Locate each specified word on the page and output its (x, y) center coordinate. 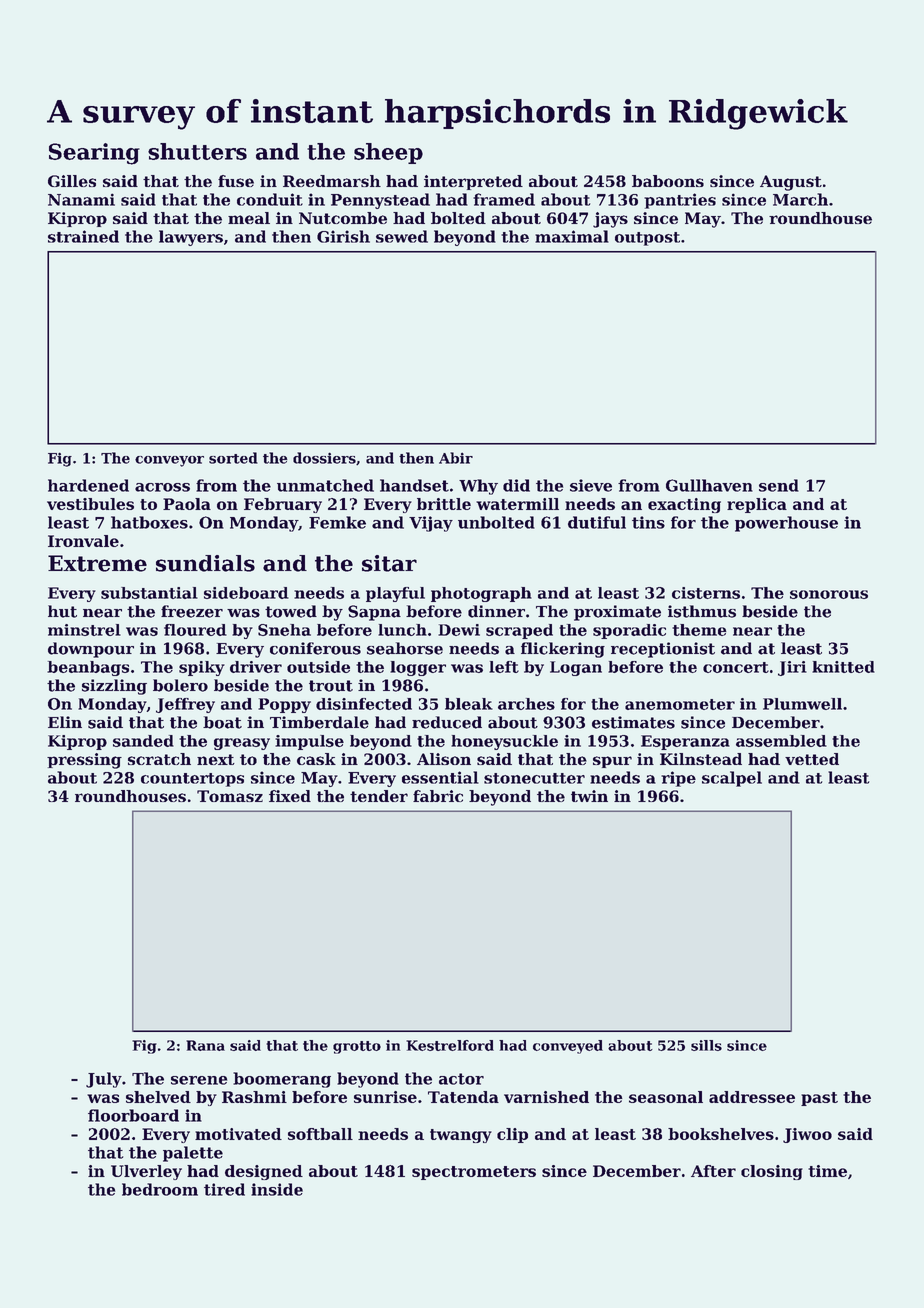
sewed (402, 236)
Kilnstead (701, 759)
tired (224, 1189)
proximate (617, 613)
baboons (668, 181)
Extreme (97, 563)
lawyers (191, 238)
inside (277, 1189)
